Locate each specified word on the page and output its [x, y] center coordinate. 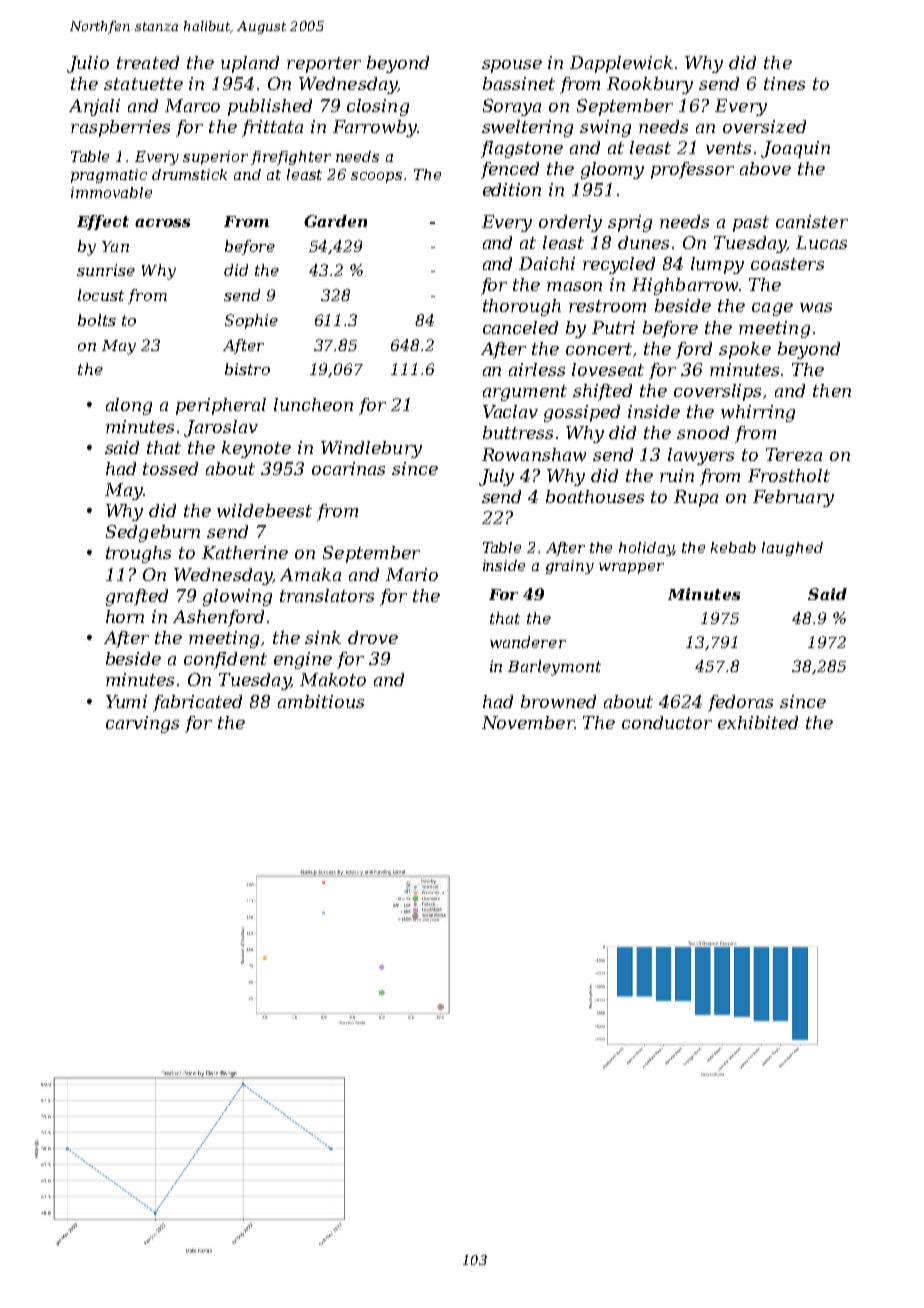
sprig [630, 223]
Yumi [126, 701]
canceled [520, 327]
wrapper [631, 568]
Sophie [251, 321]
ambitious [321, 701]
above [765, 168]
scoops [376, 177]
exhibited [758, 722]
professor [692, 170]
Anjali [94, 107]
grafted [137, 597]
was [816, 307]
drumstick [189, 174]
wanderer [528, 642]
